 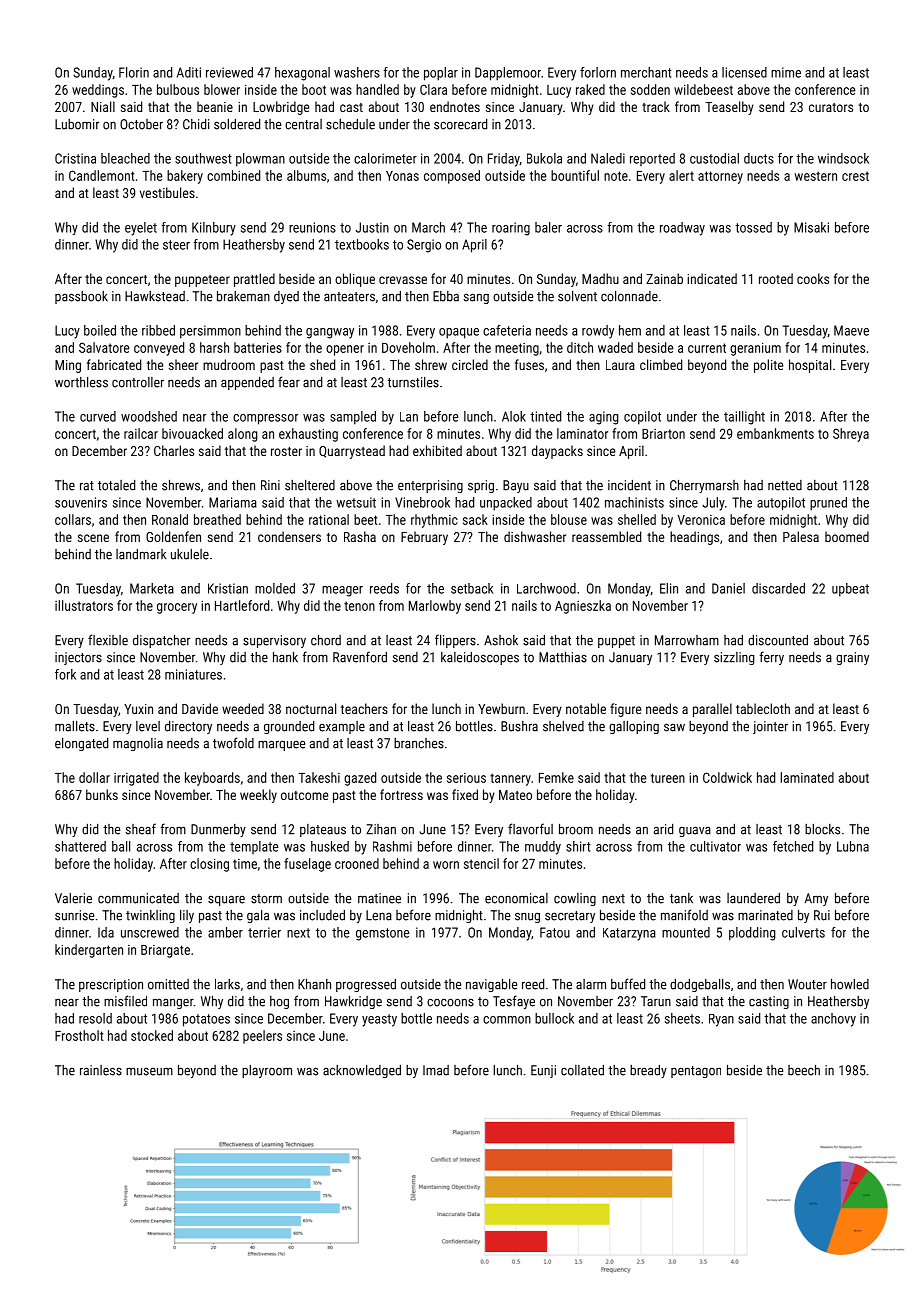 I want to click on keyboards, so click(x=212, y=779).
